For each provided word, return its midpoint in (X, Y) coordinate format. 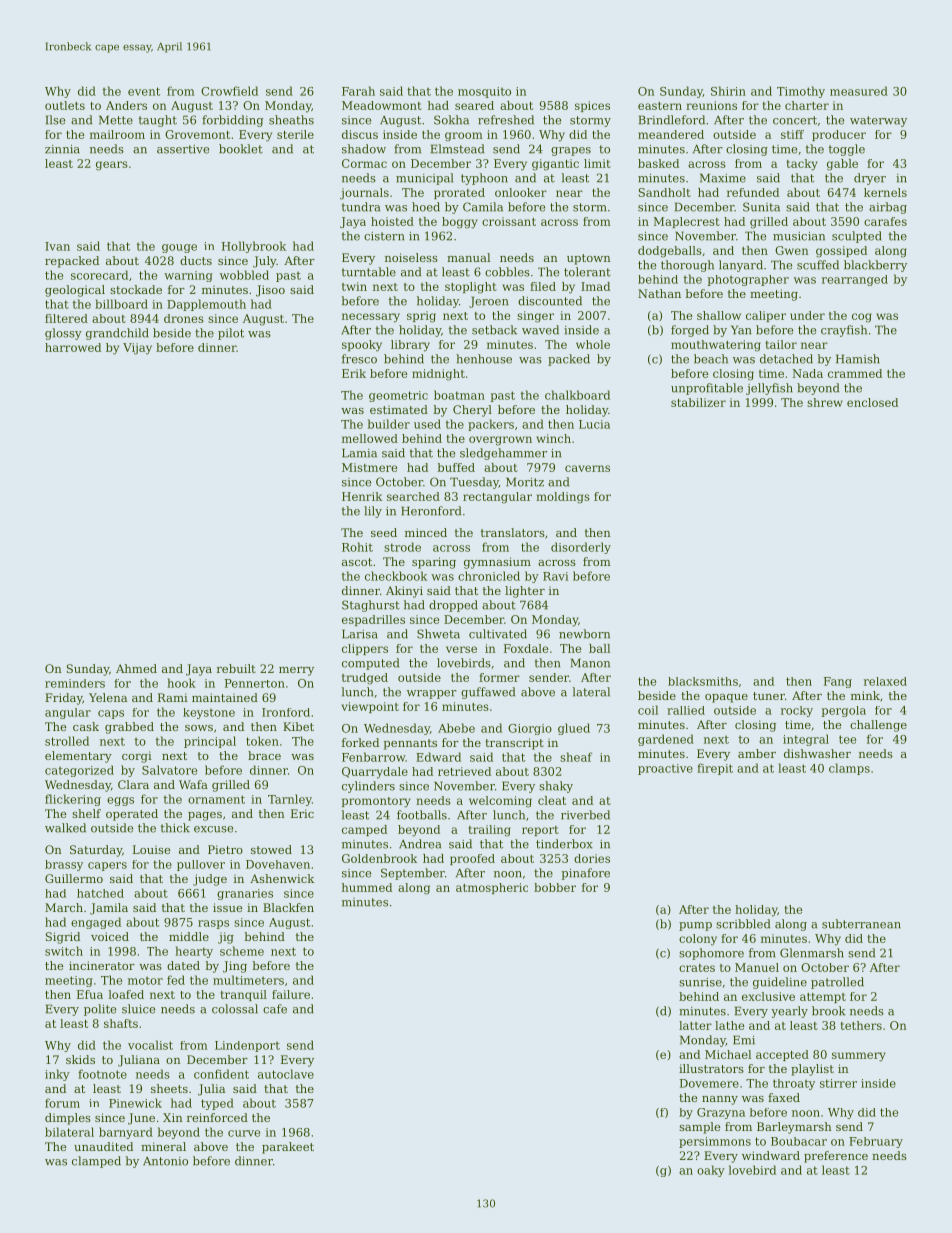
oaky (711, 1171)
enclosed (872, 402)
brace (264, 755)
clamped (96, 1162)
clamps (849, 769)
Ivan (57, 246)
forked (360, 742)
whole (593, 344)
